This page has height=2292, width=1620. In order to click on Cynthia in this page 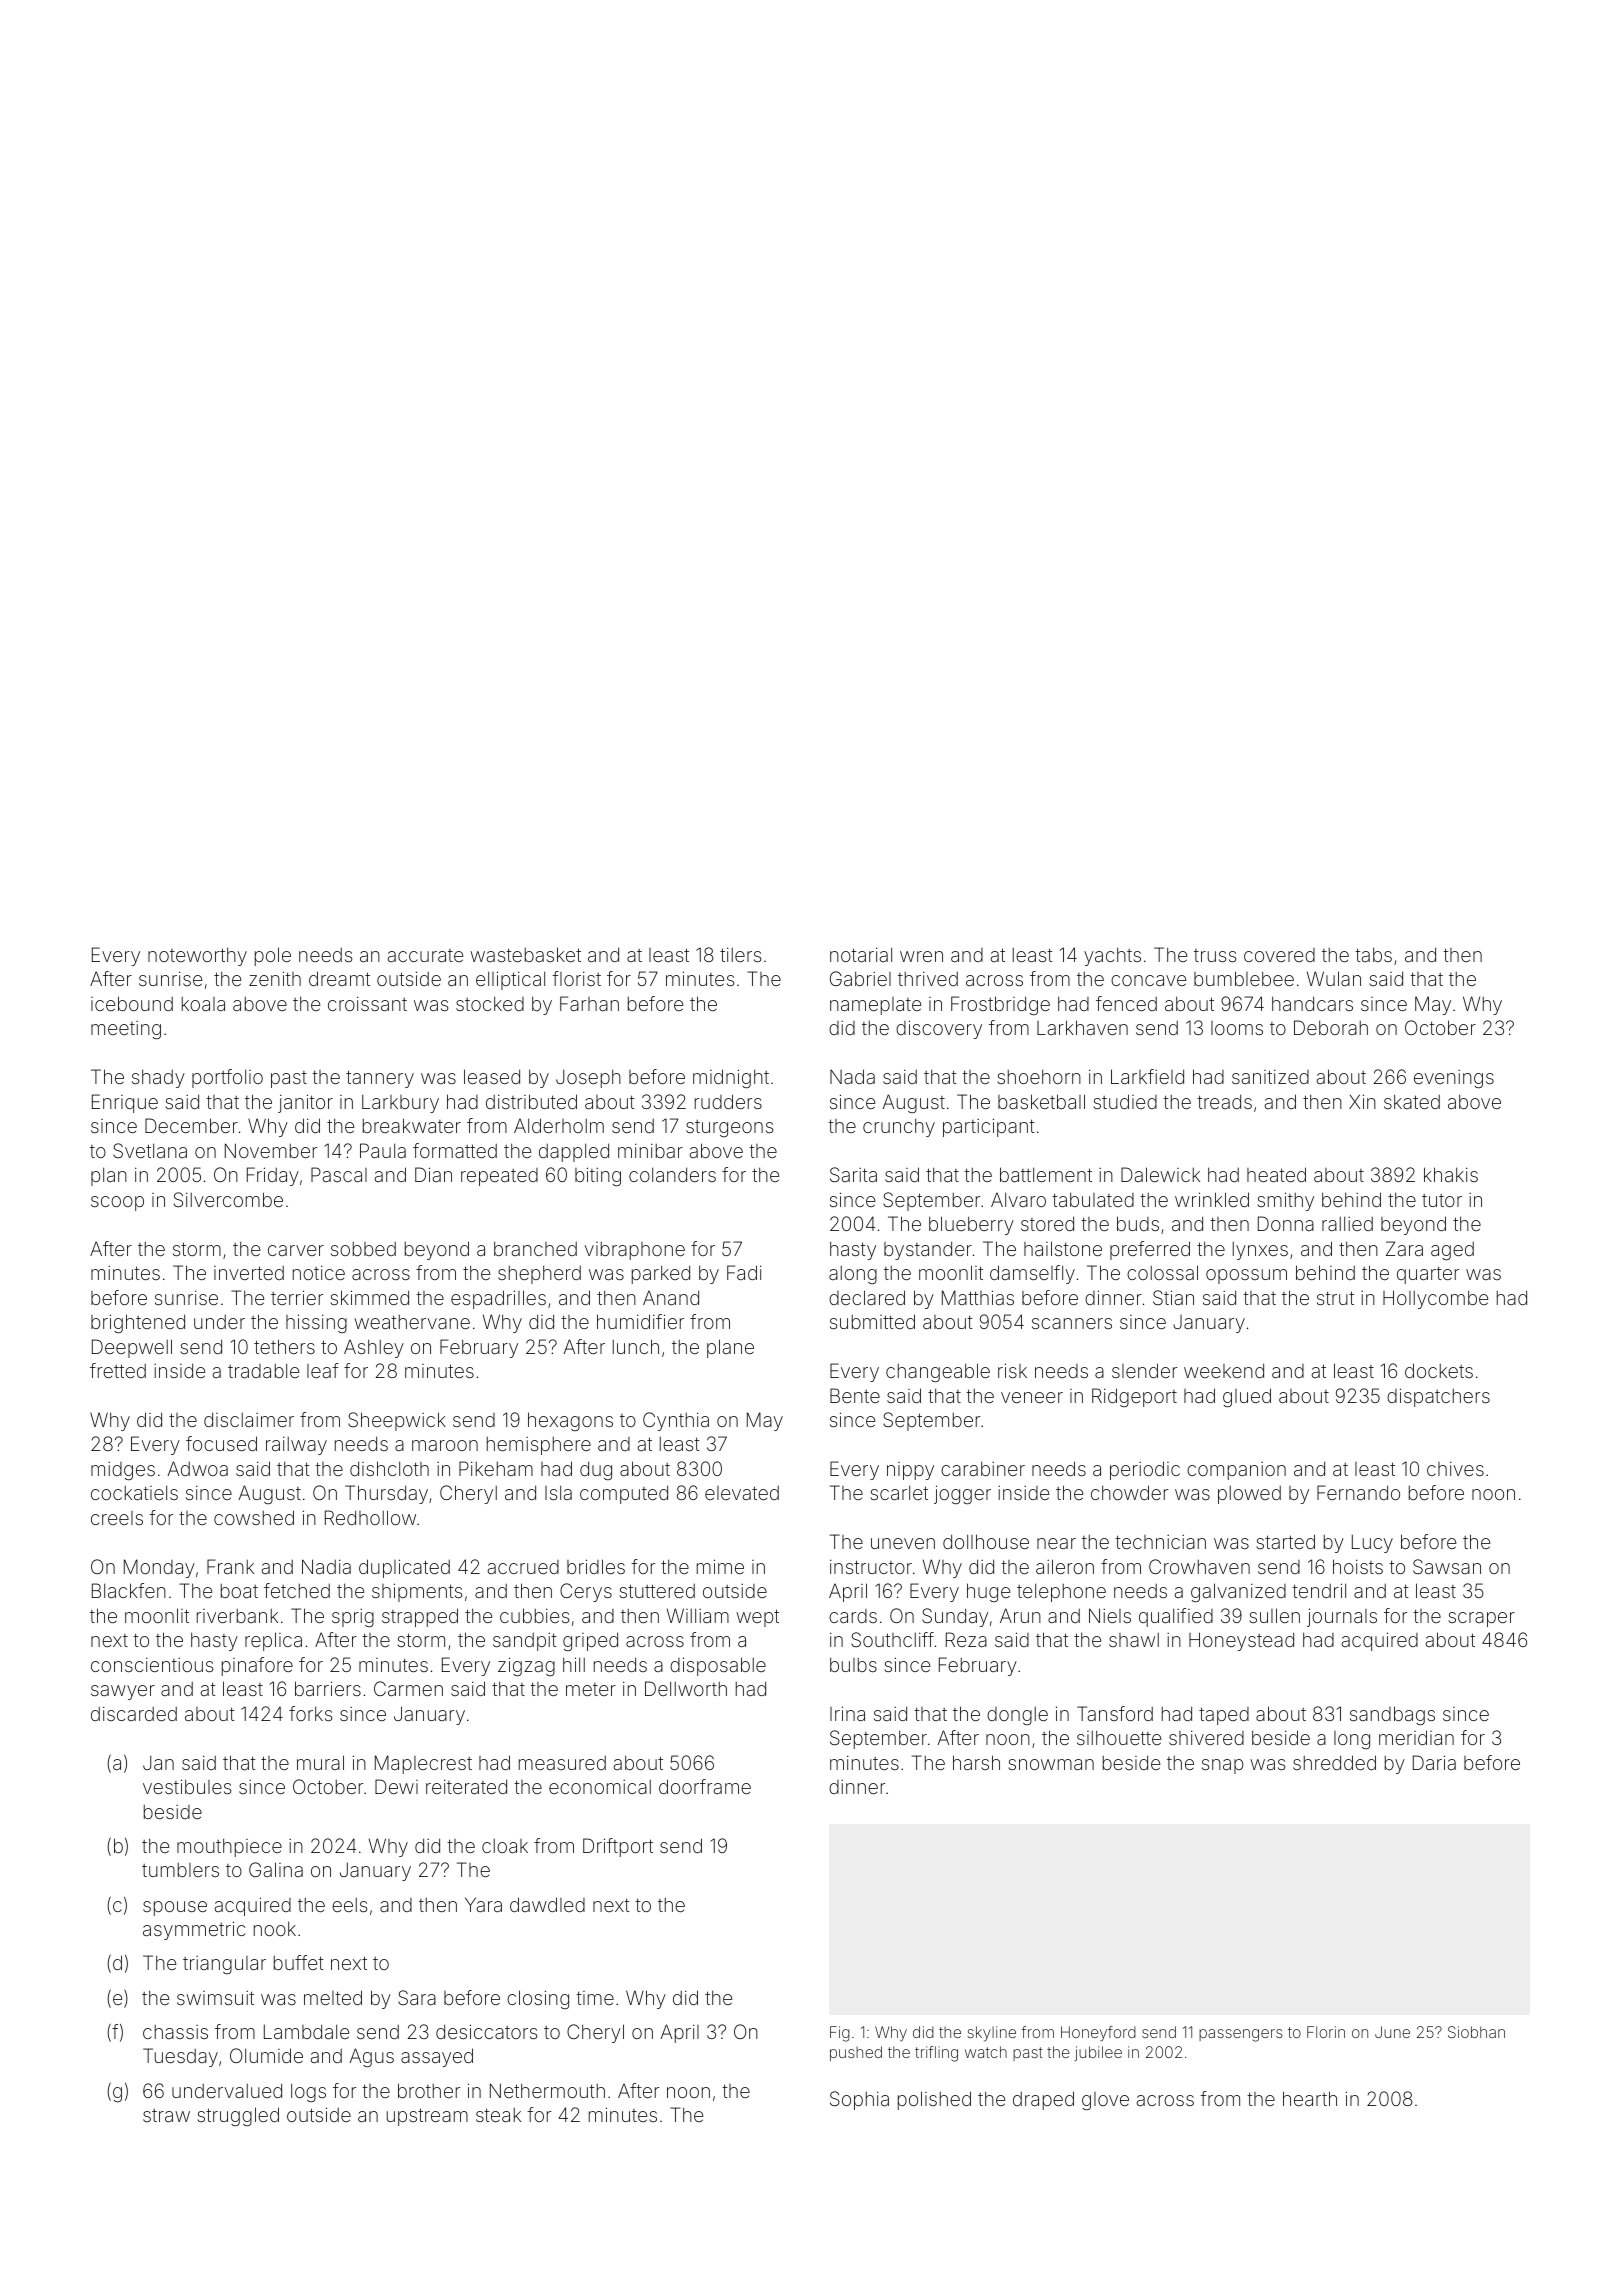, I will do `click(676, 1421)`.
